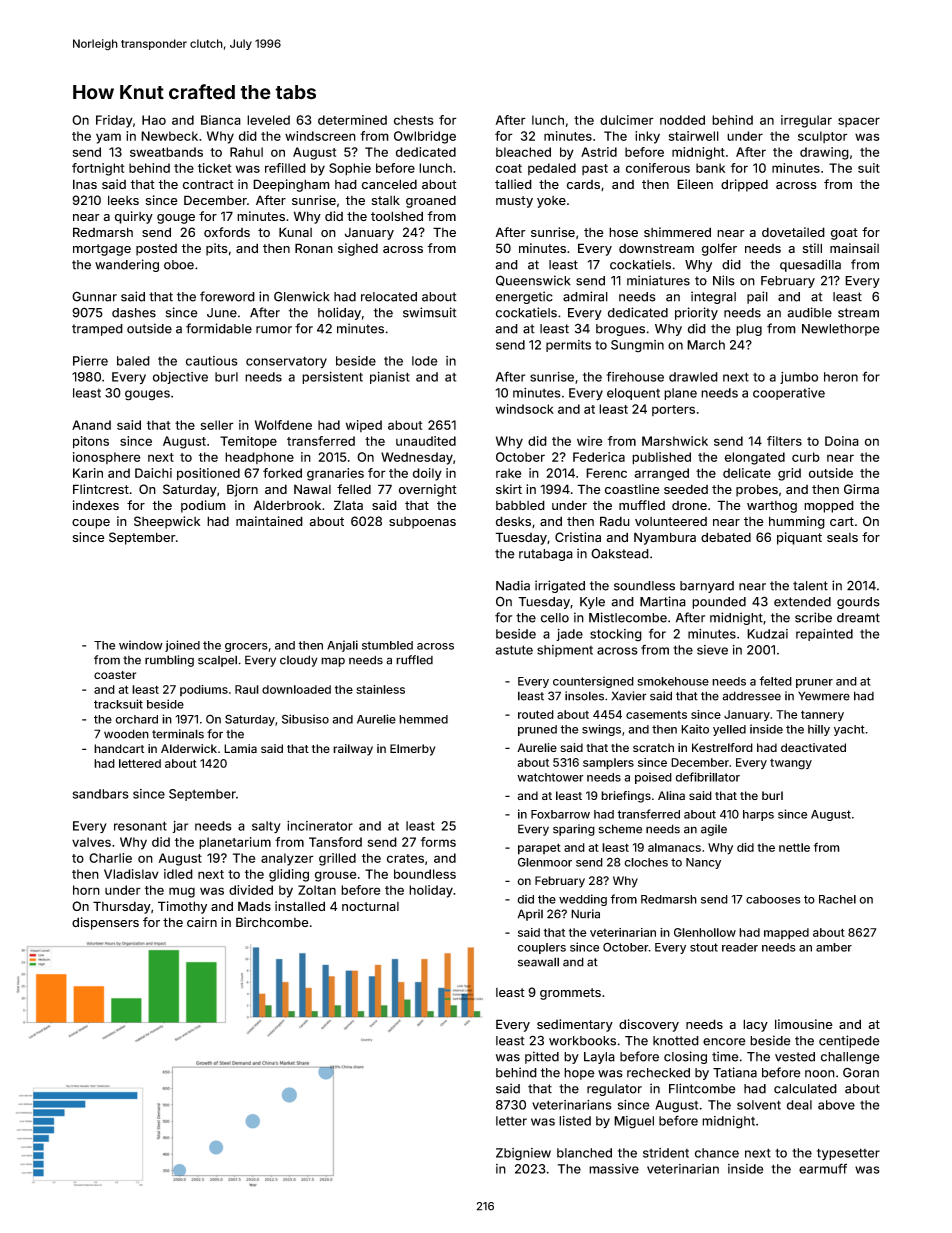 The height and width of the image is (1233, 952). Describe the element at coordinates (682, 120) in the image. I see `nodded` at that location.
